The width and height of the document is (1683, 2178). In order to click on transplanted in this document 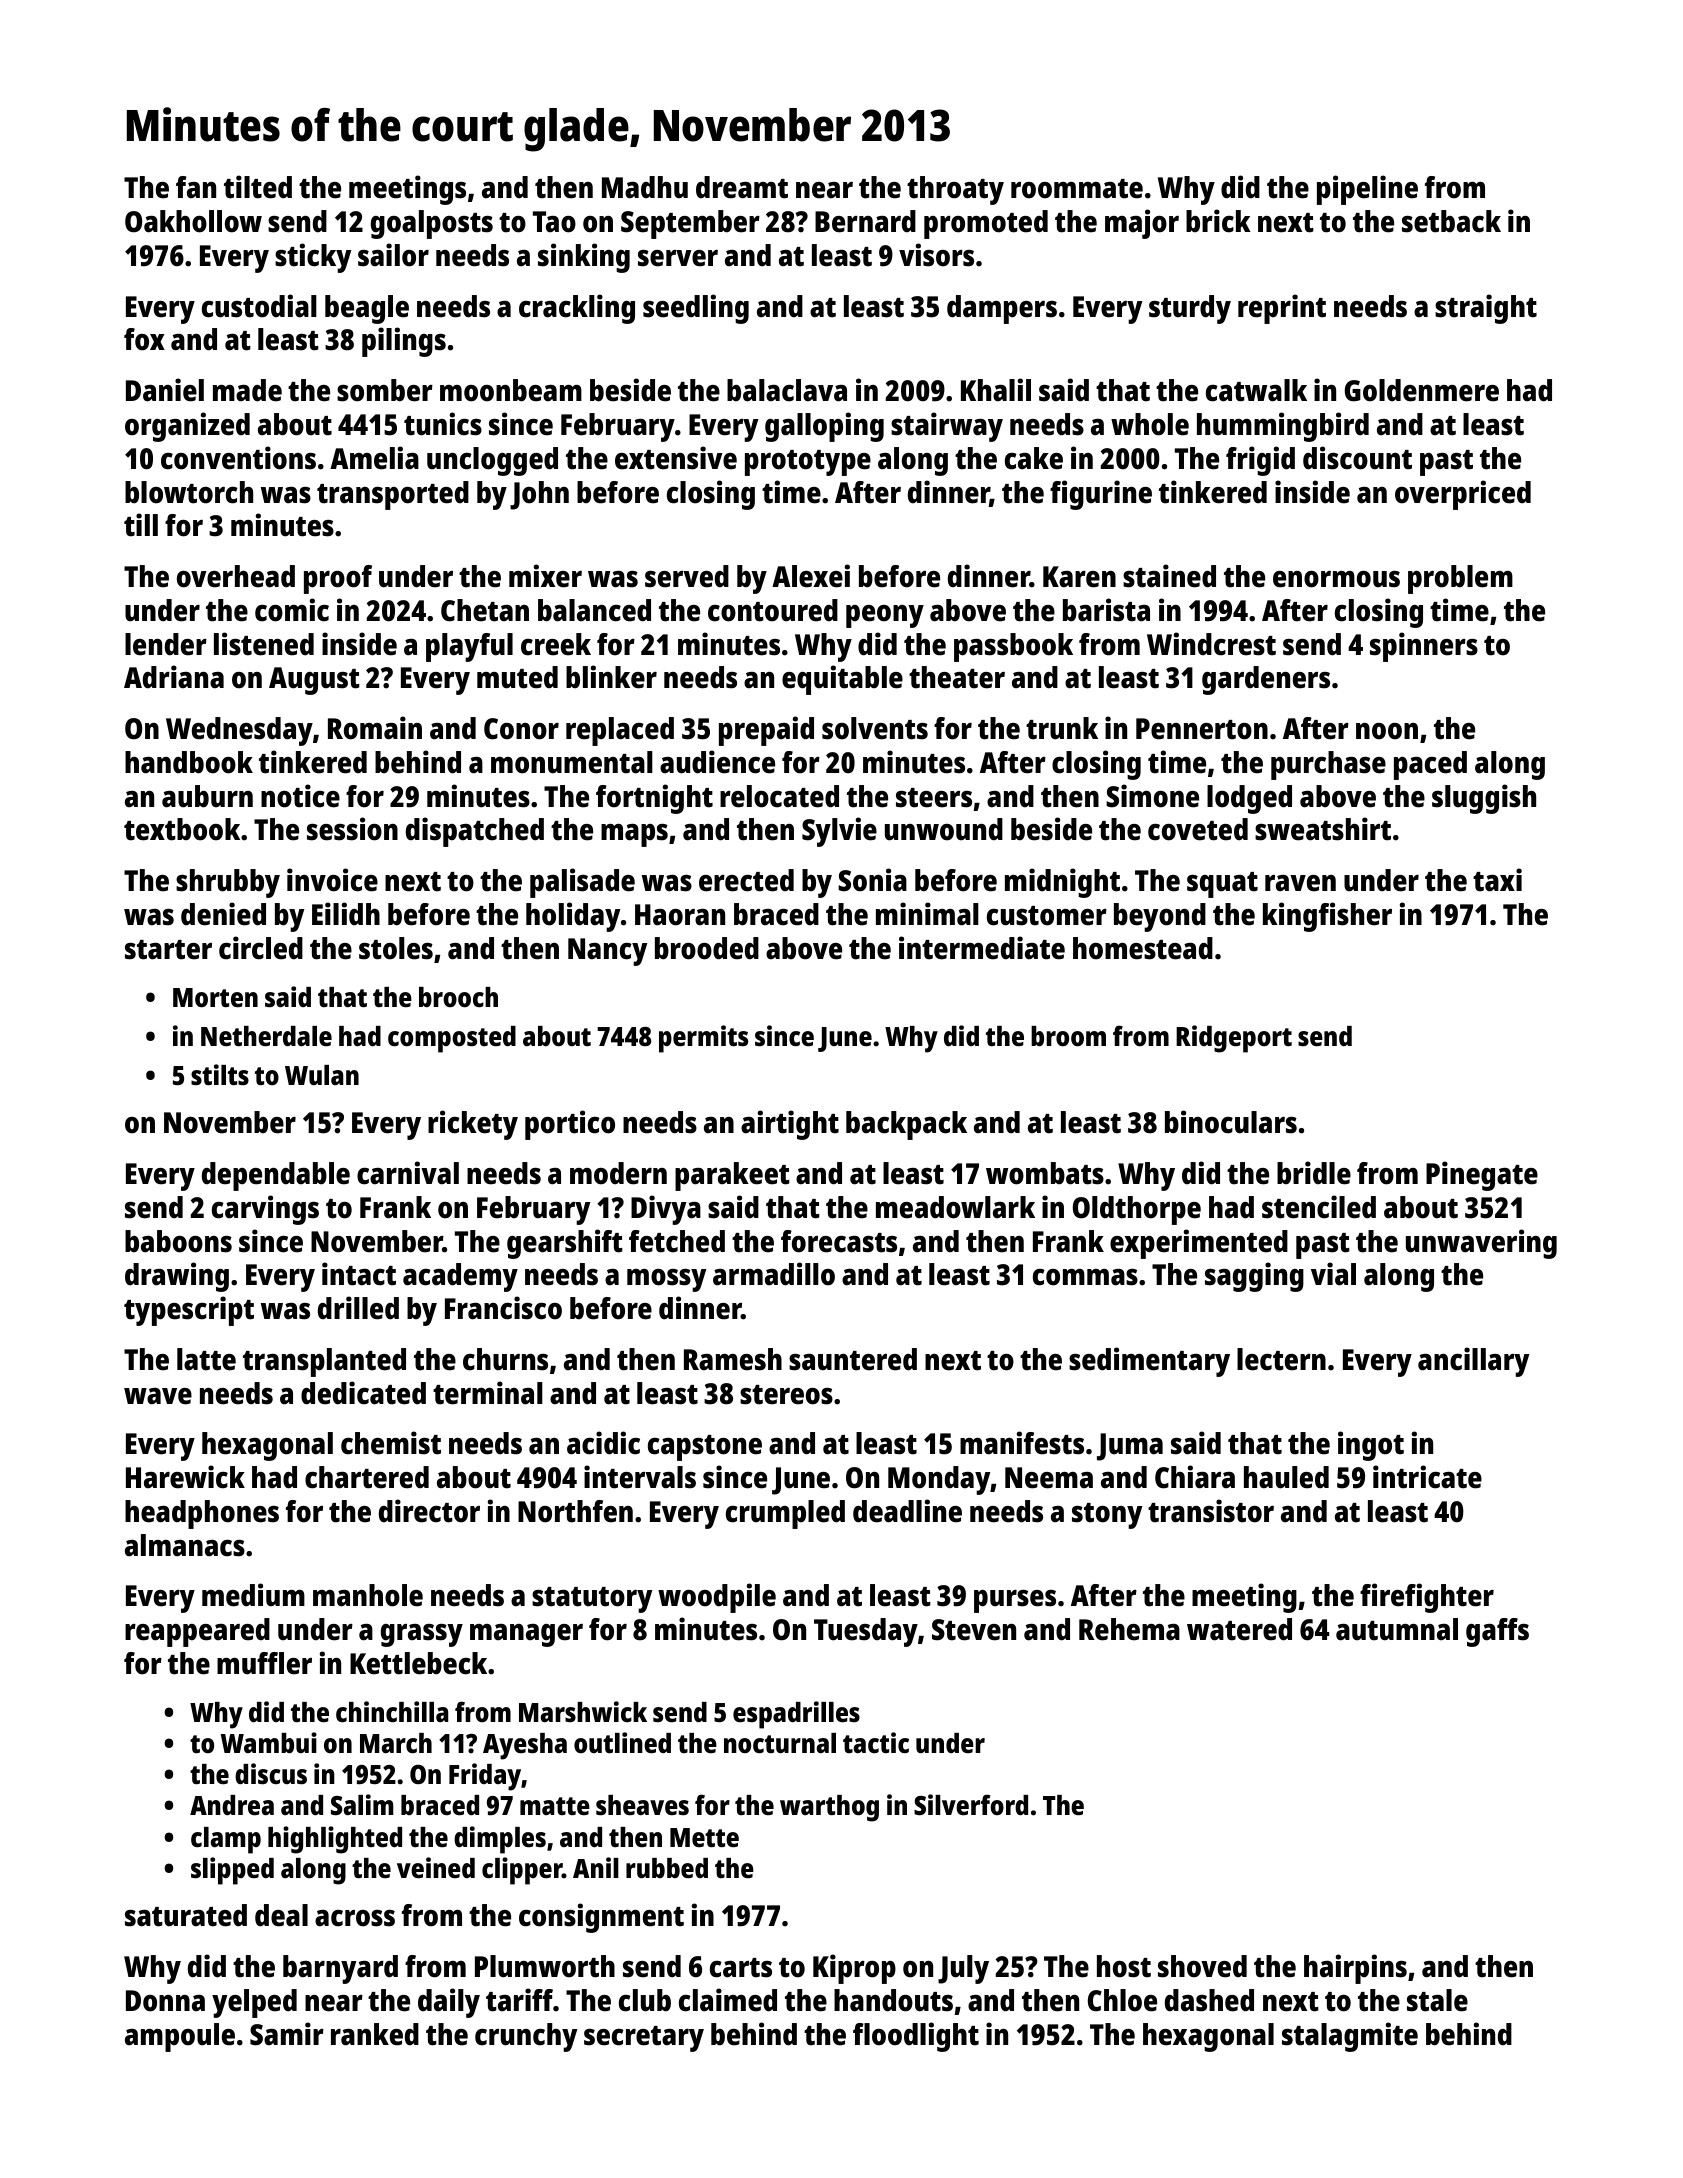, I will do `click(324, 1362)`.
